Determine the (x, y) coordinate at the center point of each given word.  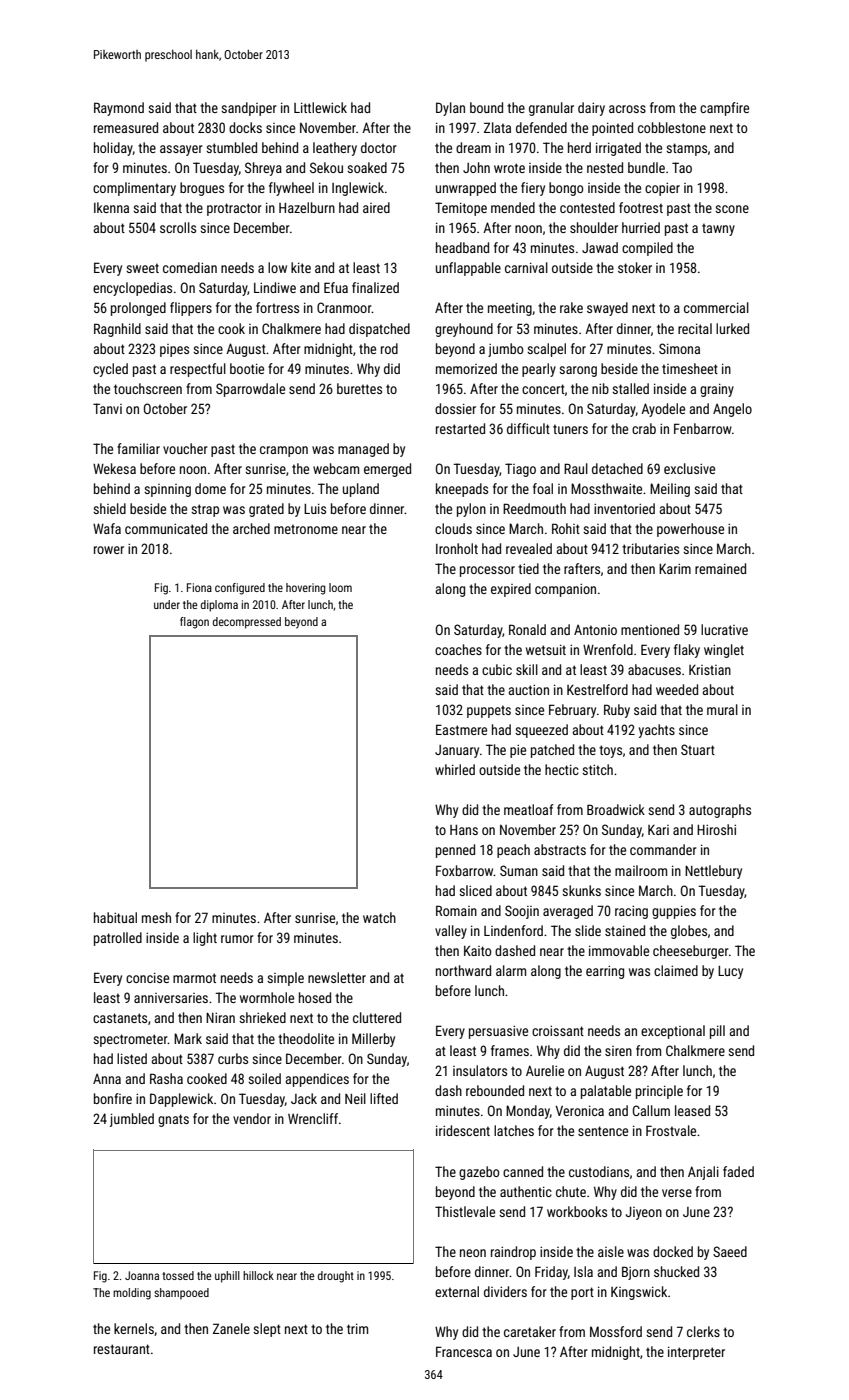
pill (717, 1032)
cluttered (377, 1017)
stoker (635, 267)
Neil (355, 1098)
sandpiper (249, 109)
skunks (581, 890)
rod (389, 348)
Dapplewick (181, 1100)
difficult (528, 428)
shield (109, 508)
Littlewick (320, 107)
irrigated (618, 149)
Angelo (732, 410)
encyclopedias (132, 289)
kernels (134, 1328)
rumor (237, 939)
